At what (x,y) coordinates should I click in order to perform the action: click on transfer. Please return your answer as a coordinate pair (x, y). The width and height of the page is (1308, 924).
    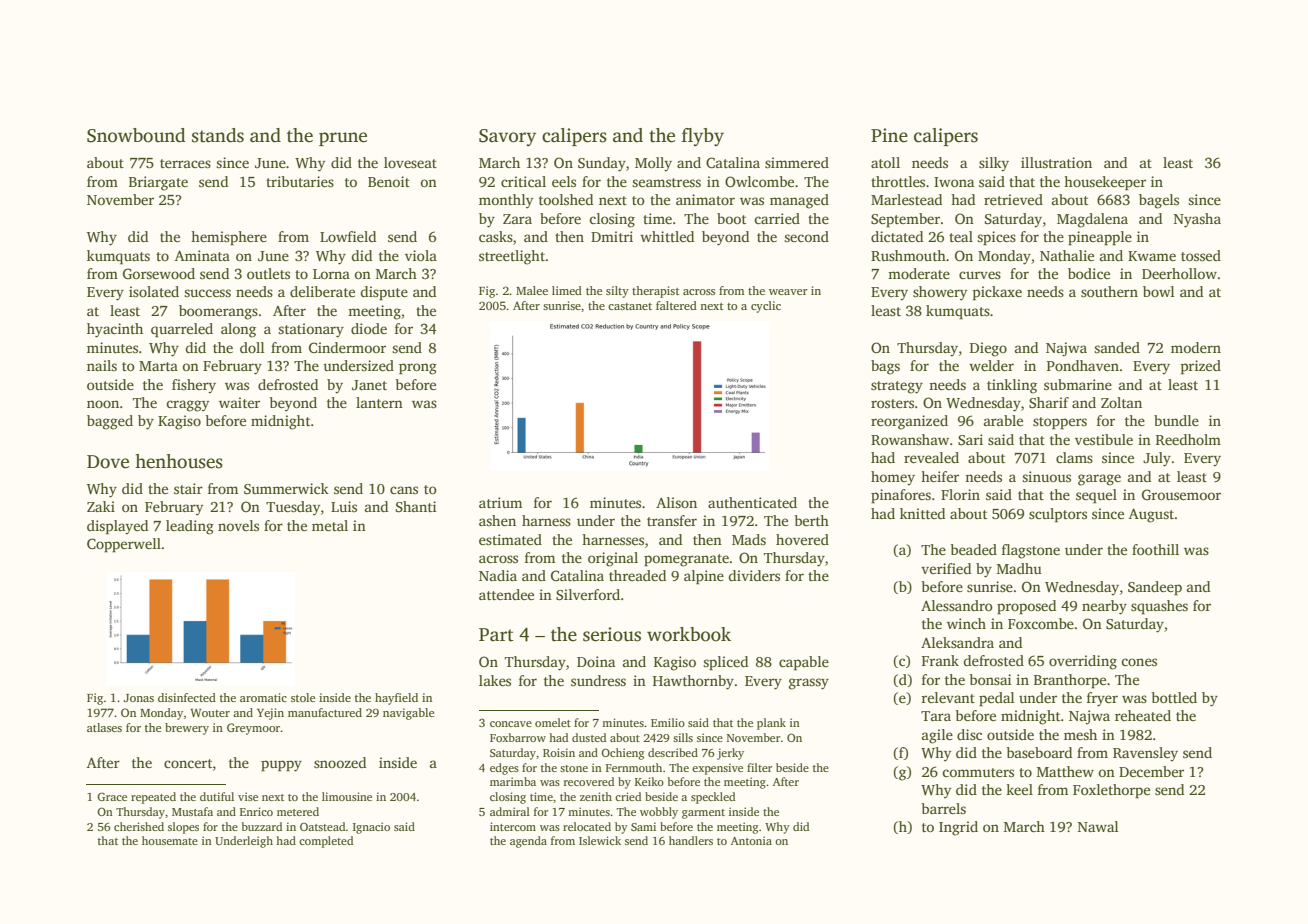
    Looking at the image, I should click on (672, 520).
